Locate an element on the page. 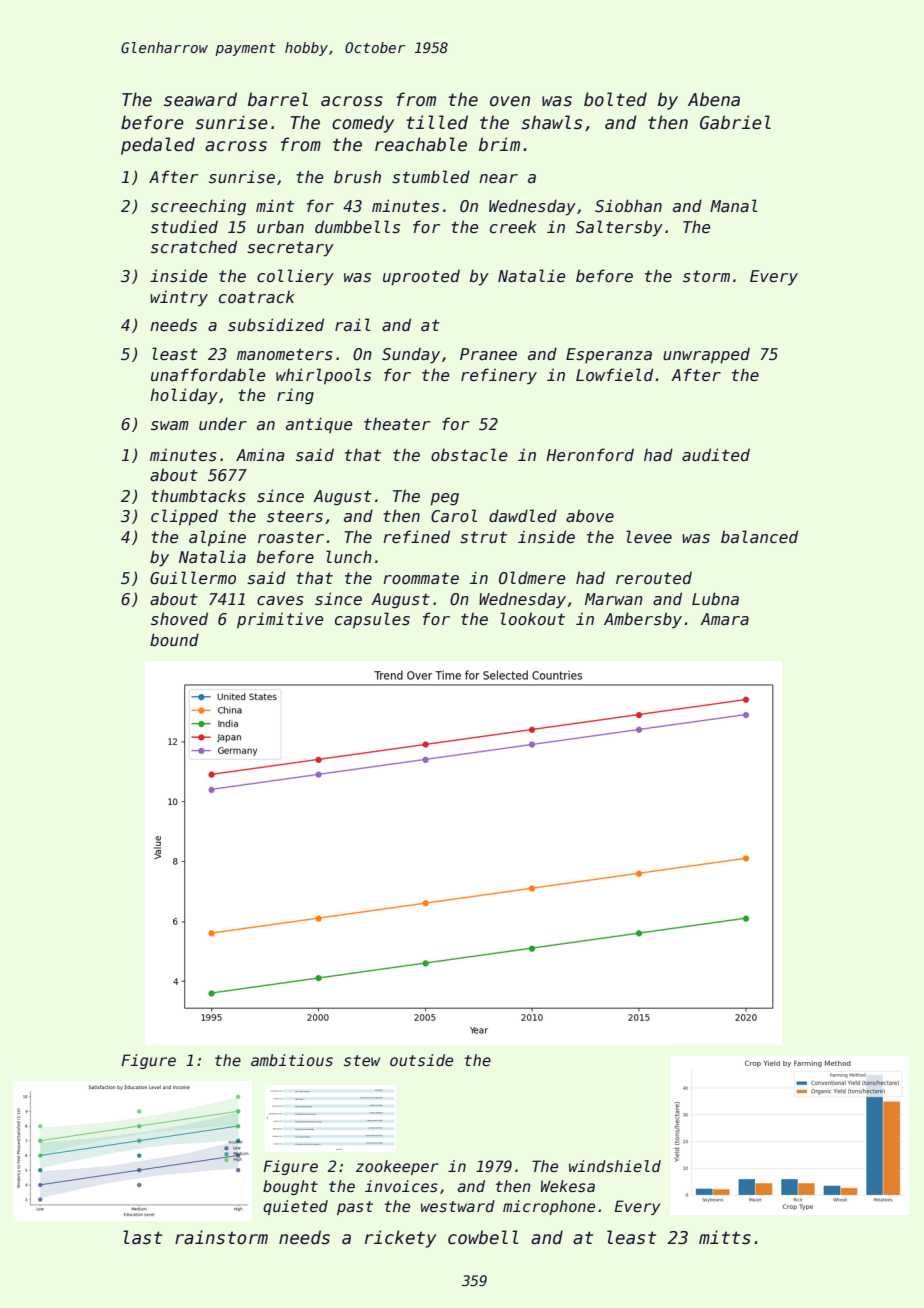 The width and height of the page is (924, 1308). dumbbells is located at coordinates (357, 227).
